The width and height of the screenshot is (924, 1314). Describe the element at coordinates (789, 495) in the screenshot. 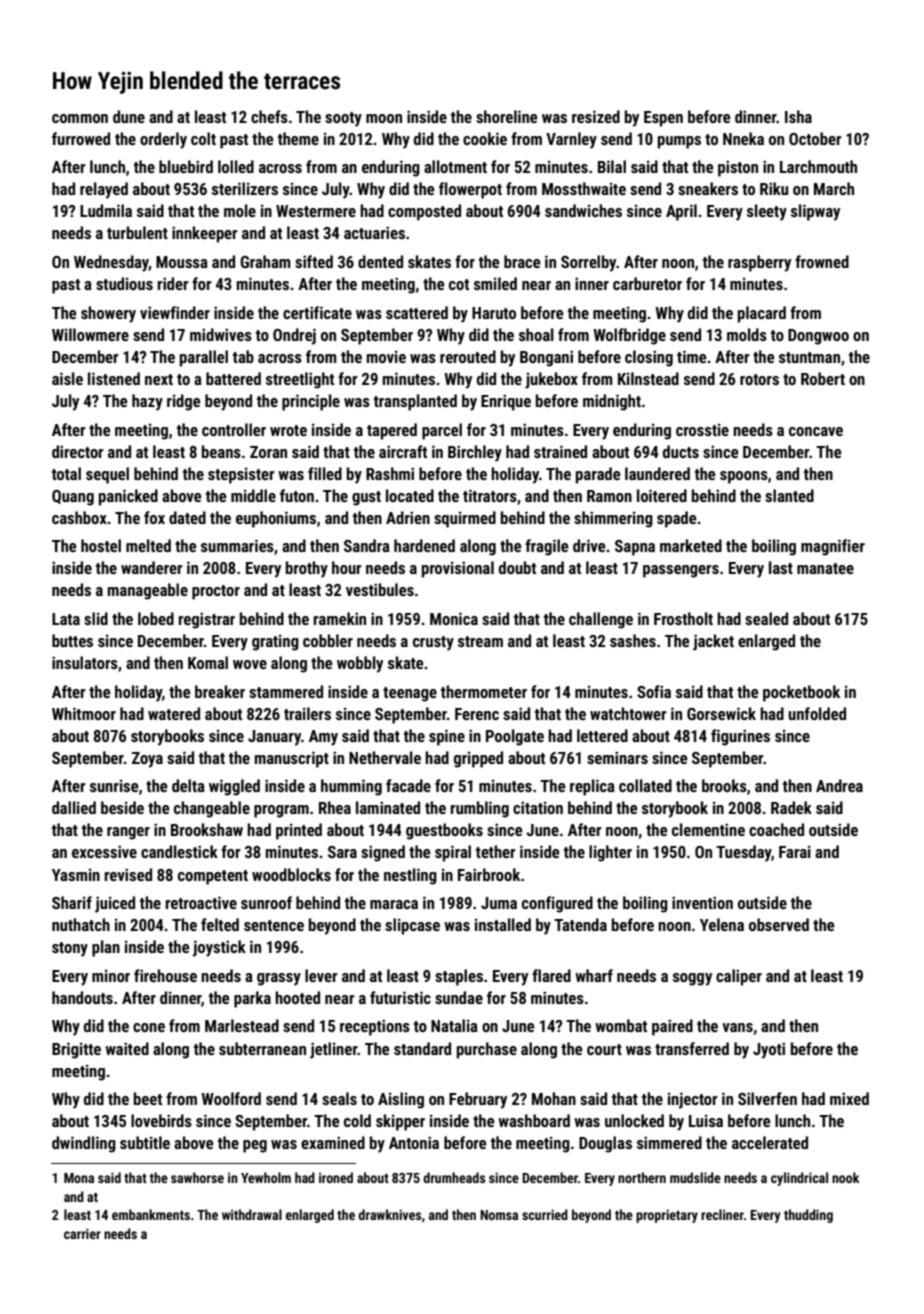

I see `slanted` at that location.
